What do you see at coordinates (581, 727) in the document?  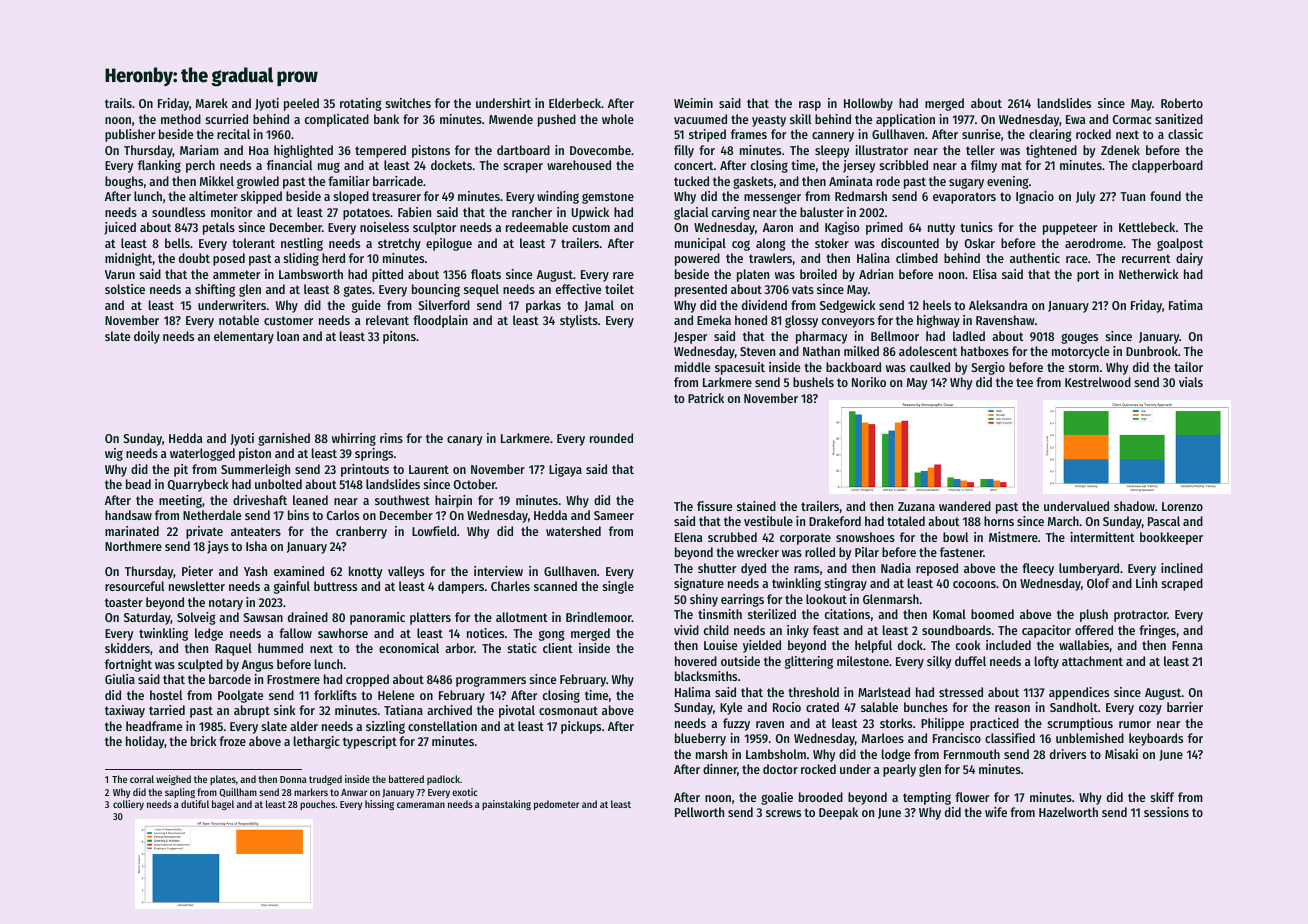 I see `pickups` at bounding box center [581, 727].
